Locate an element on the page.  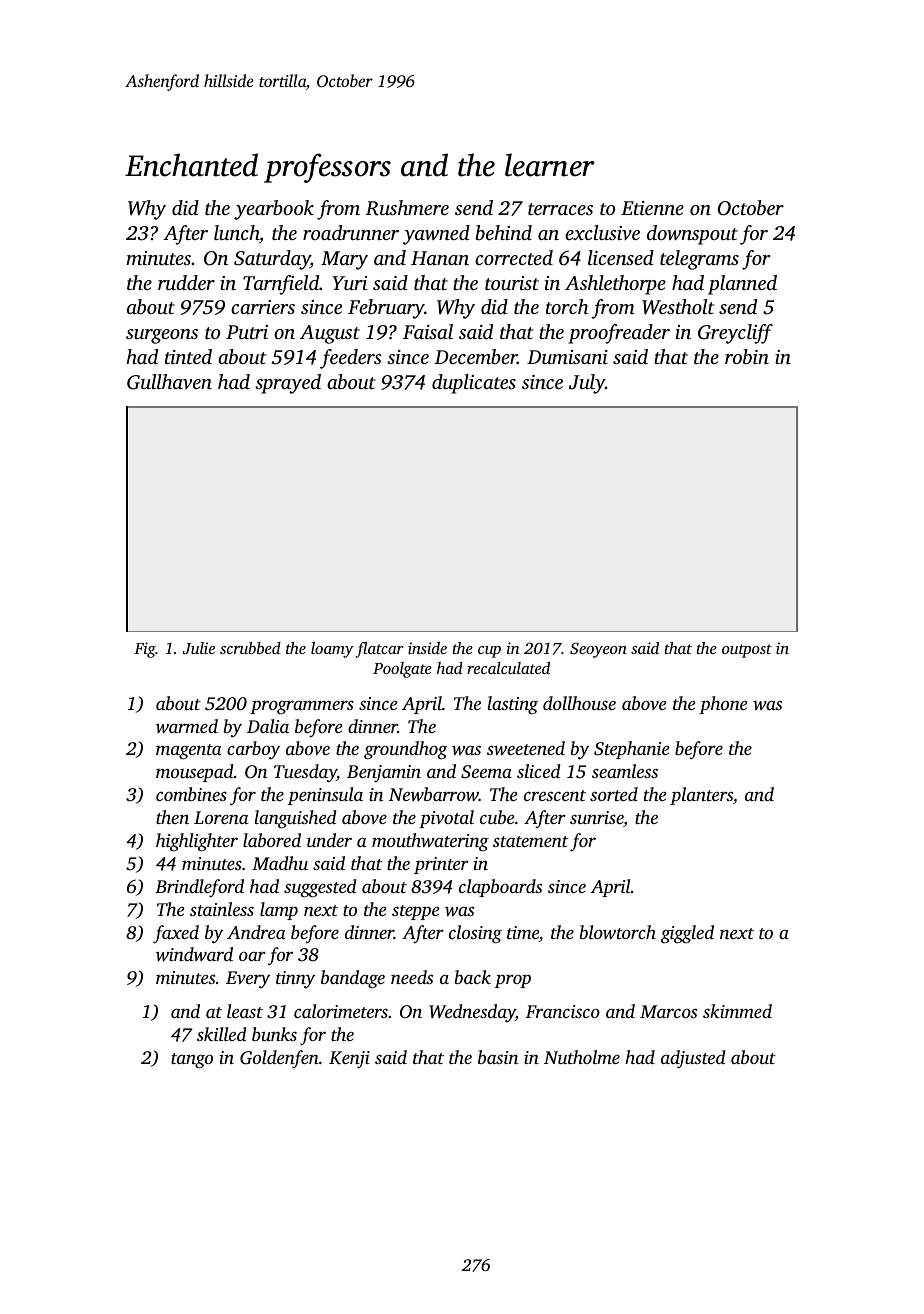
Rushmere is located at coordinates (407, 208).
